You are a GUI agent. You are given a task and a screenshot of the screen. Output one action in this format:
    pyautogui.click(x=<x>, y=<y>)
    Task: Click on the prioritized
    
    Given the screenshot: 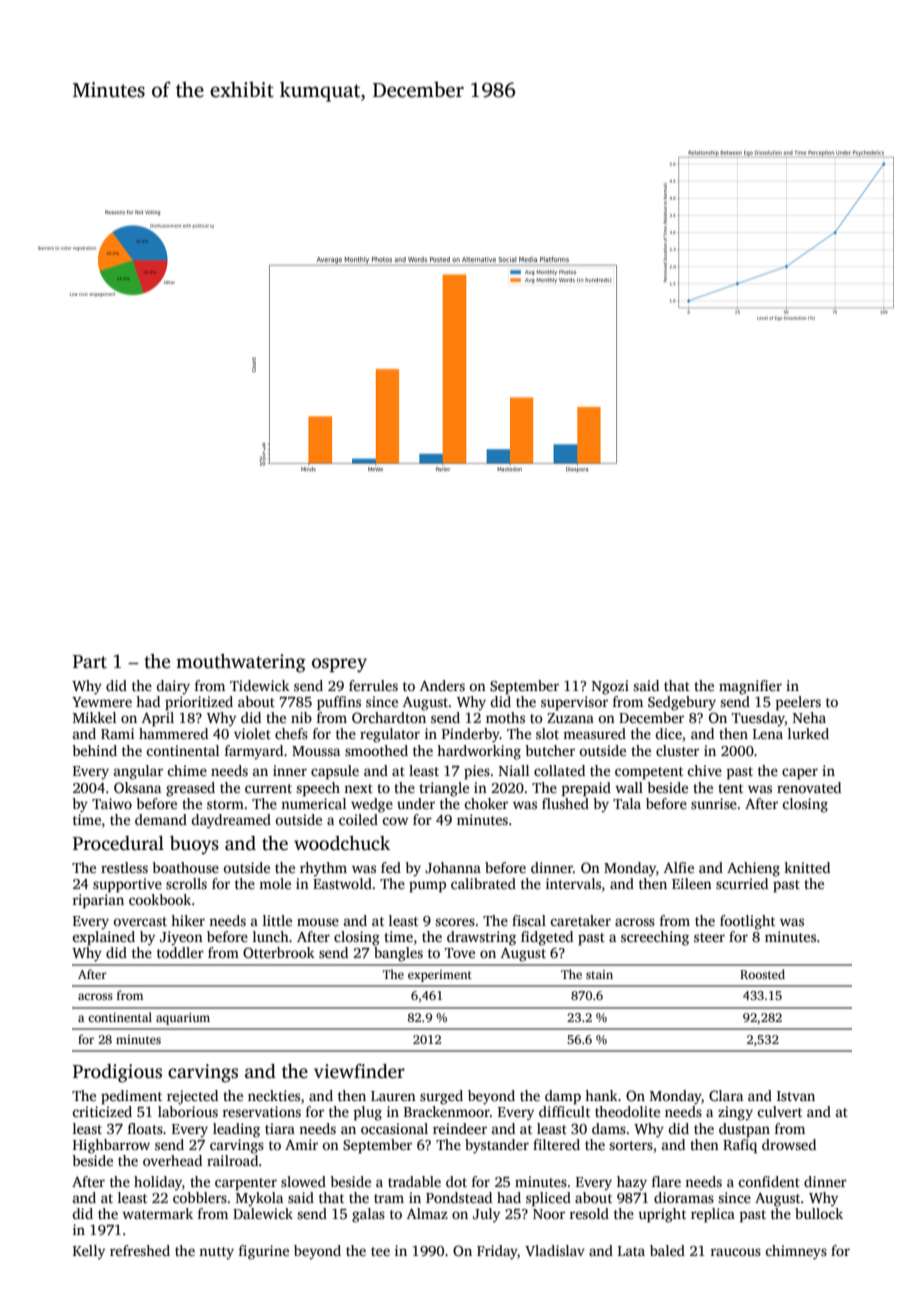 What is the action you would take?
    pyautogui.click(x=199, y=703)
